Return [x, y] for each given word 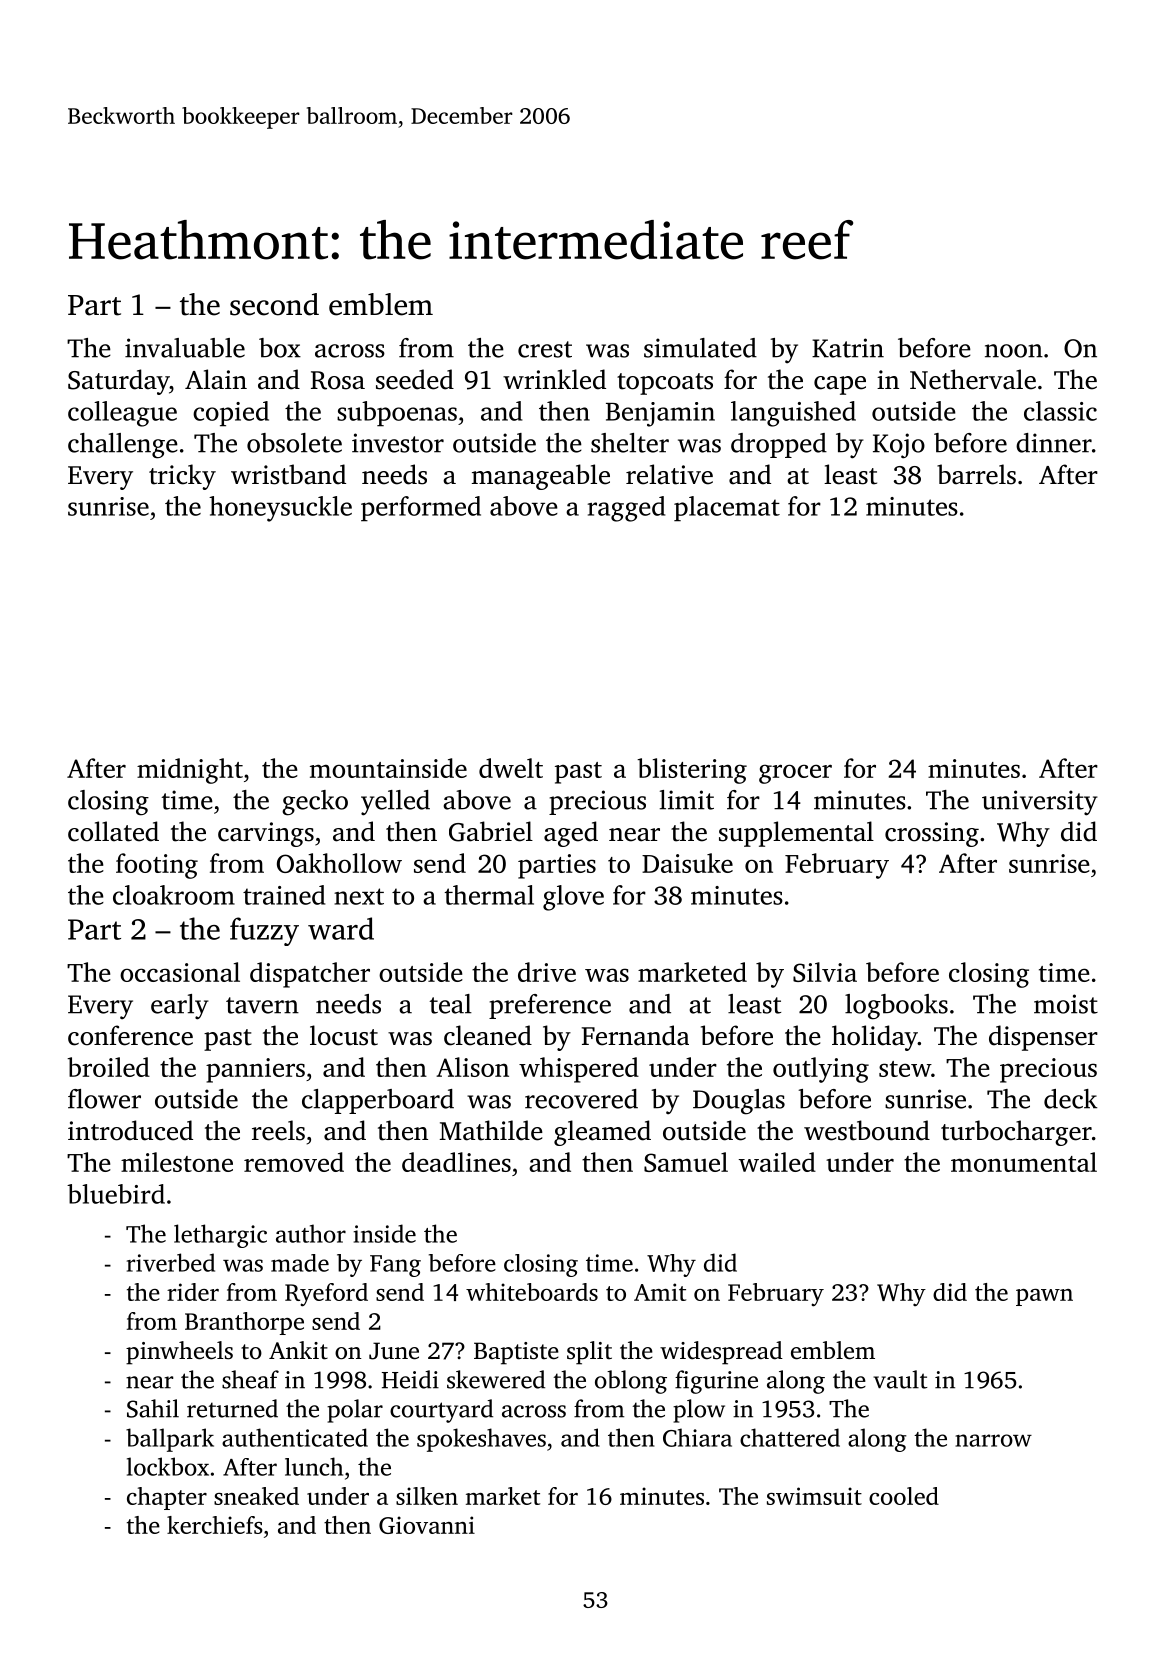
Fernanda [635, 1035]
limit [687, 800]
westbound [867, 1130]
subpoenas [397, 414]
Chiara [697, 1437]
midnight [190, 771]
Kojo [899, 446]
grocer [795, 774]
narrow [993, 1440]
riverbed [171, 1262]
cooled [904, 1496]
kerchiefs [215, 1525]
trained [284, 895]
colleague [122, 414]
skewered [496, 1379]
